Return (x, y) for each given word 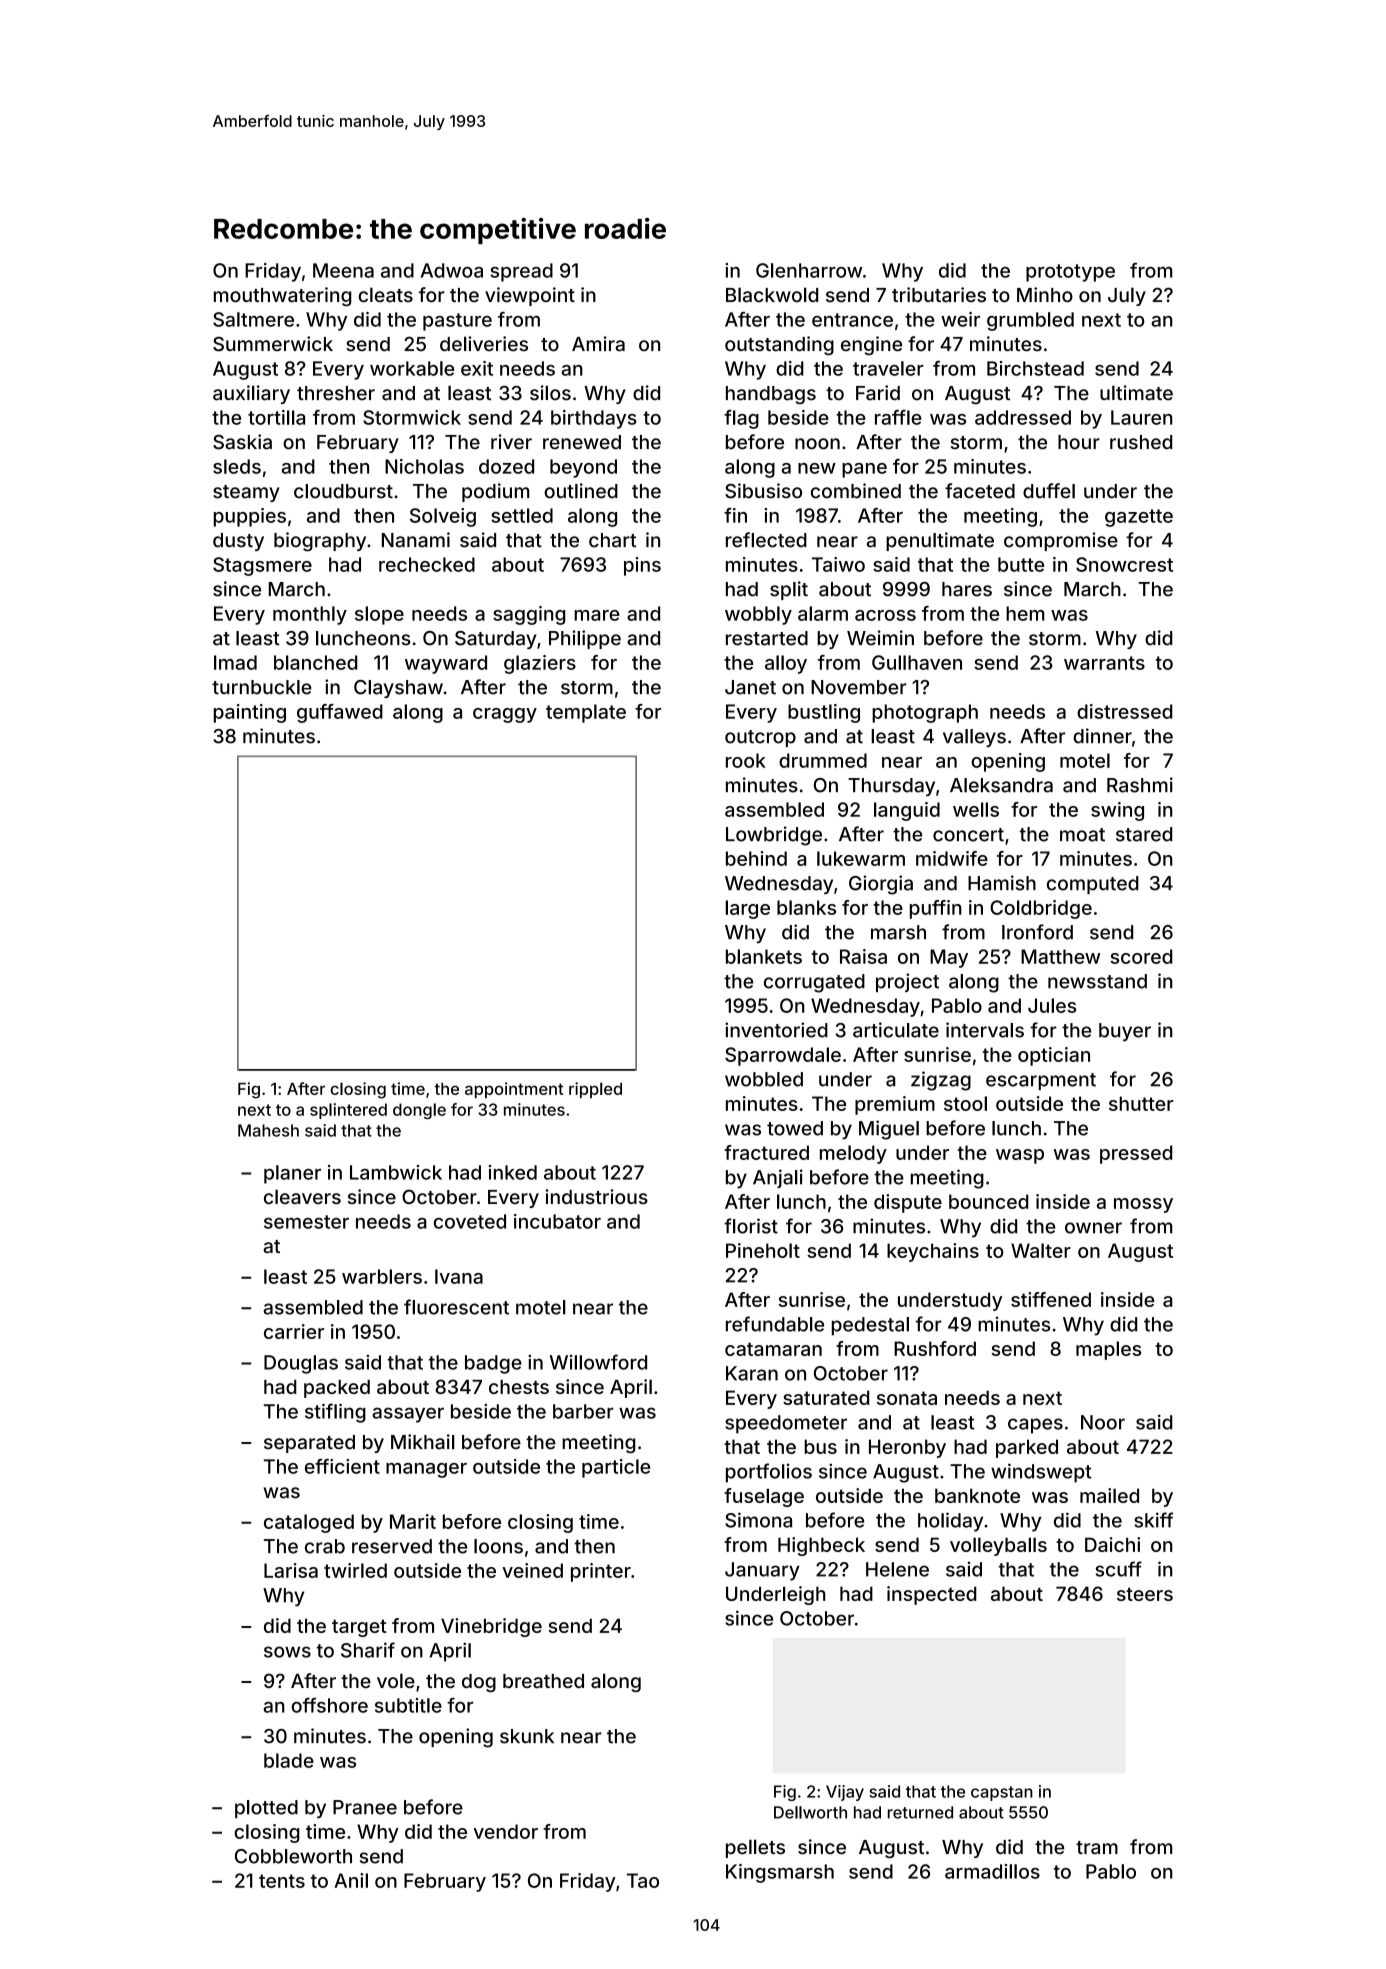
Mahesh (268, 1130)
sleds (237, 466)
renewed (582, 442)
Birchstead (1035, 368)
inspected (932, 1595)
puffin (936, 909)
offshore (329, 1705)
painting (250, 713)
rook (746, 760)
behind (756, 858)
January (762, 1571)
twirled (355, 1570)
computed (1093, 885)
